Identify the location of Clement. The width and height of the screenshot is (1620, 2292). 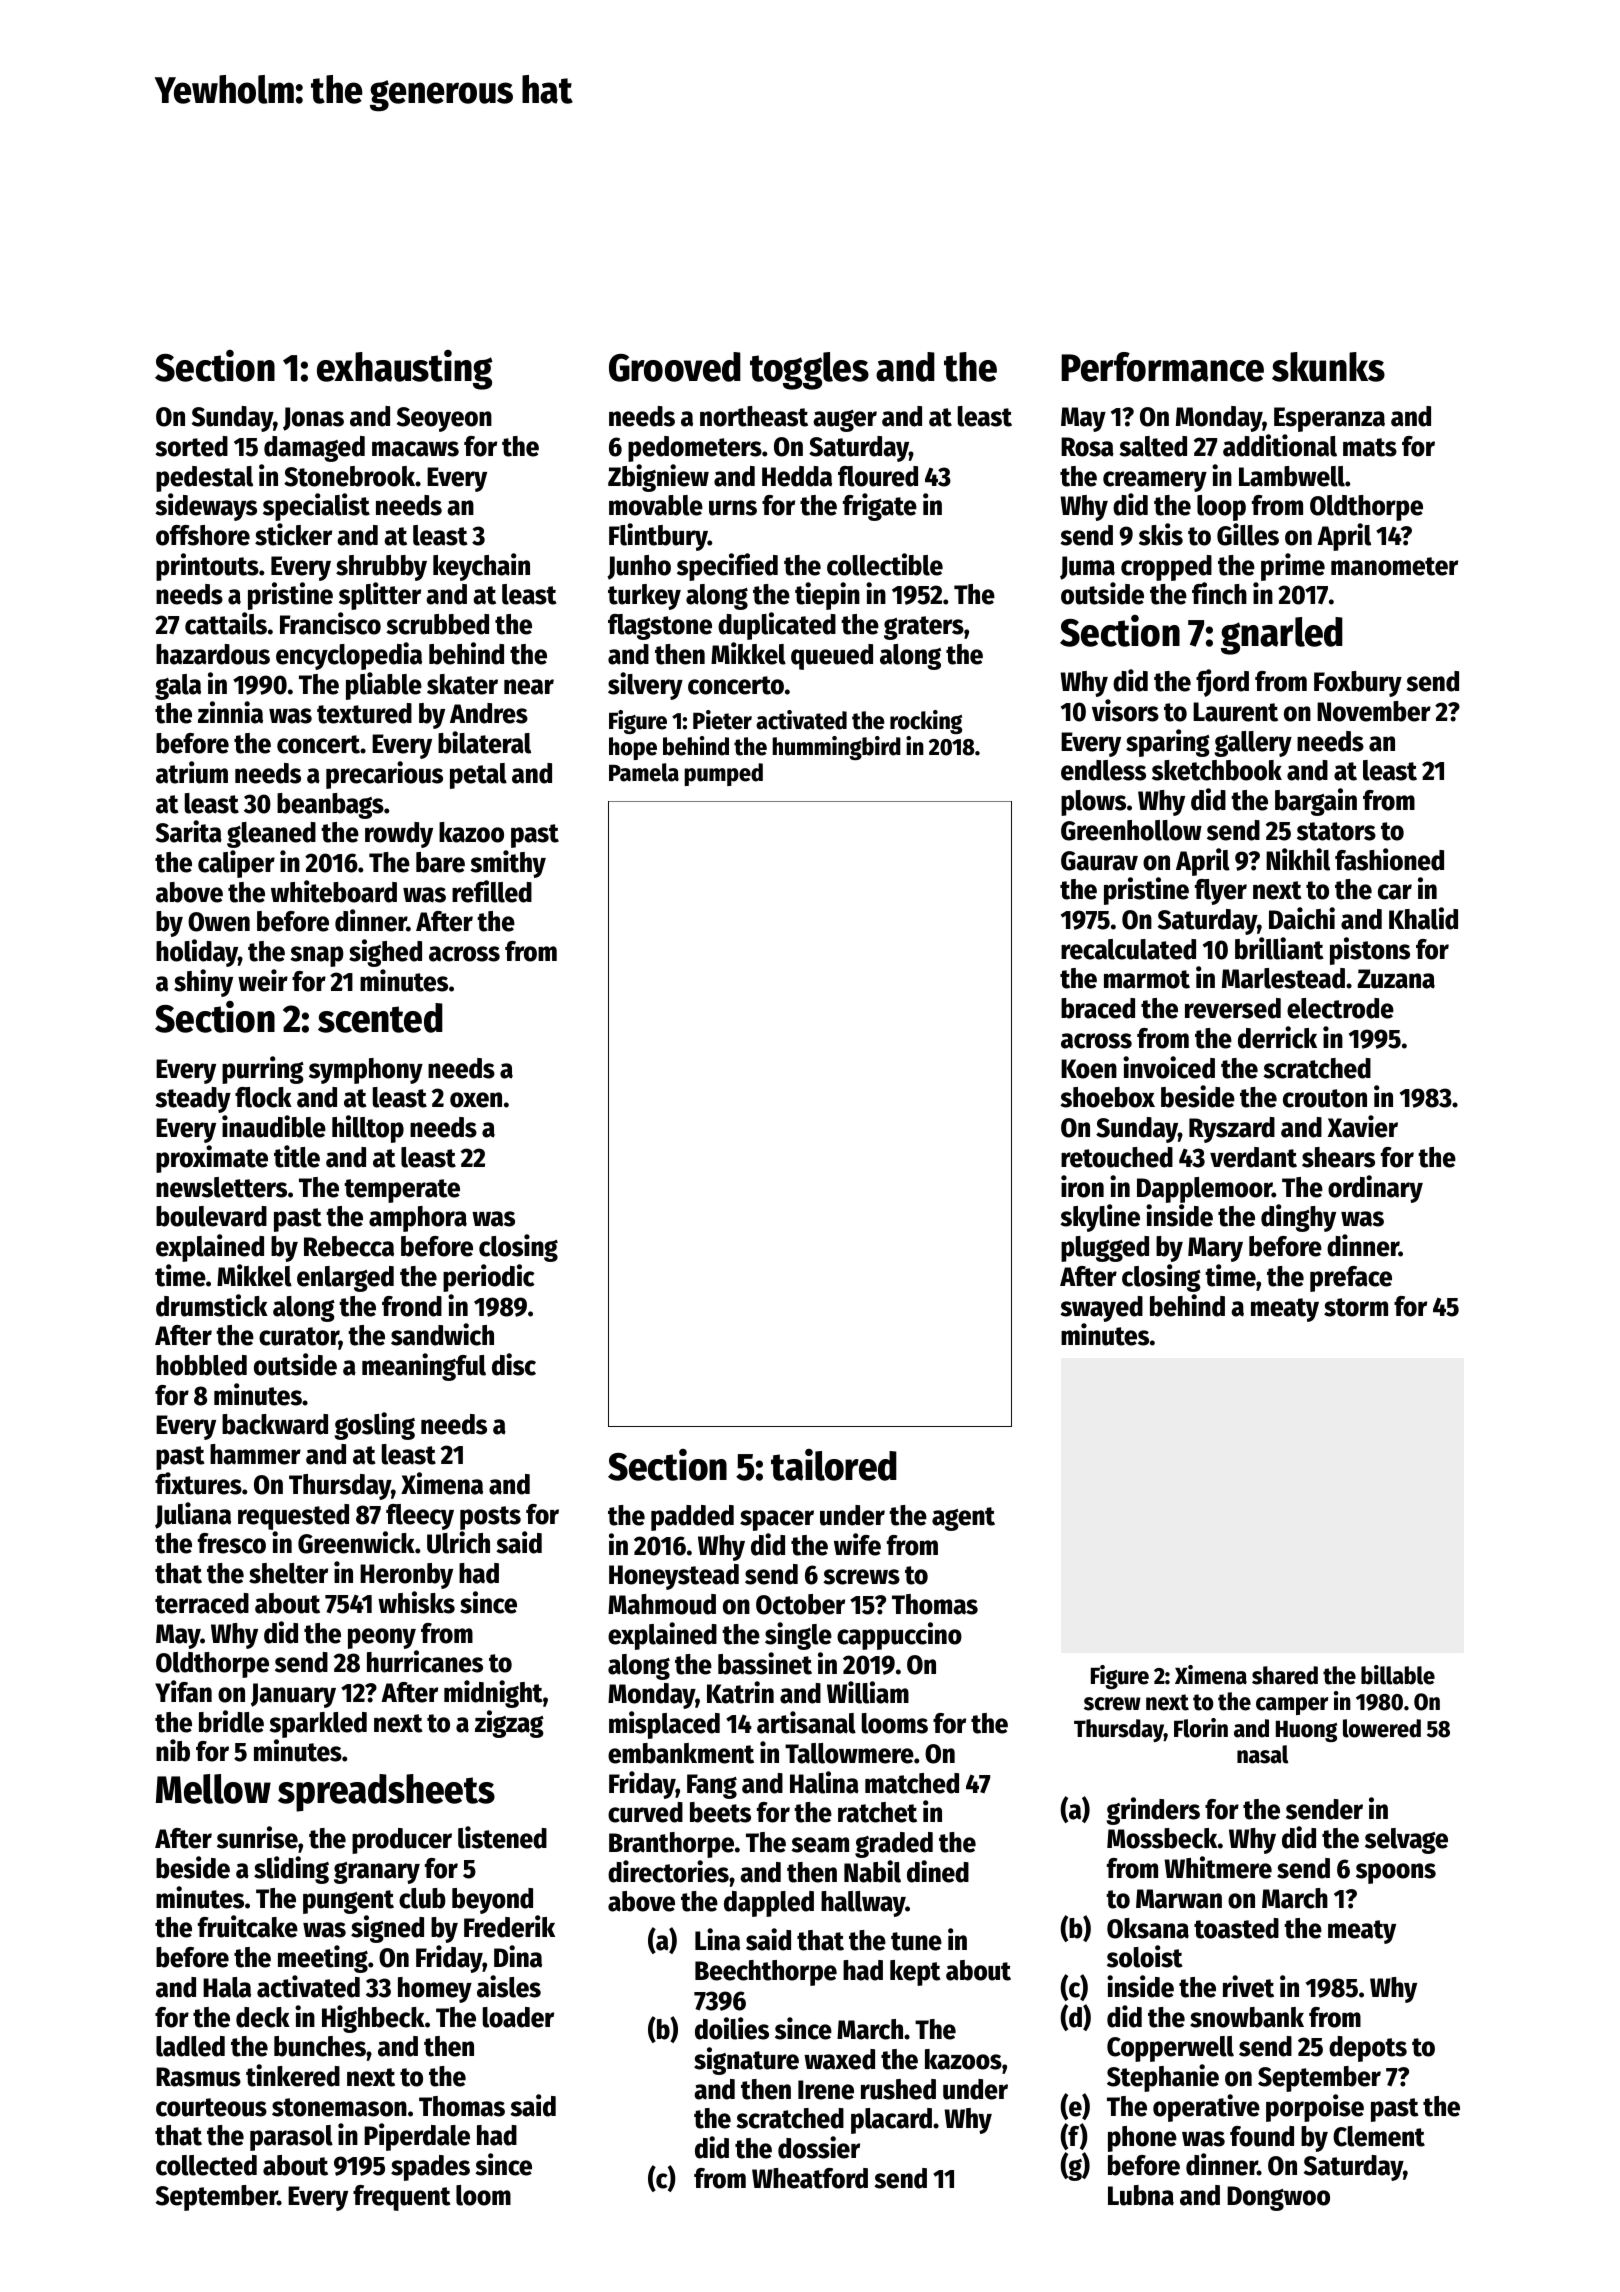
(1379, 2136).
